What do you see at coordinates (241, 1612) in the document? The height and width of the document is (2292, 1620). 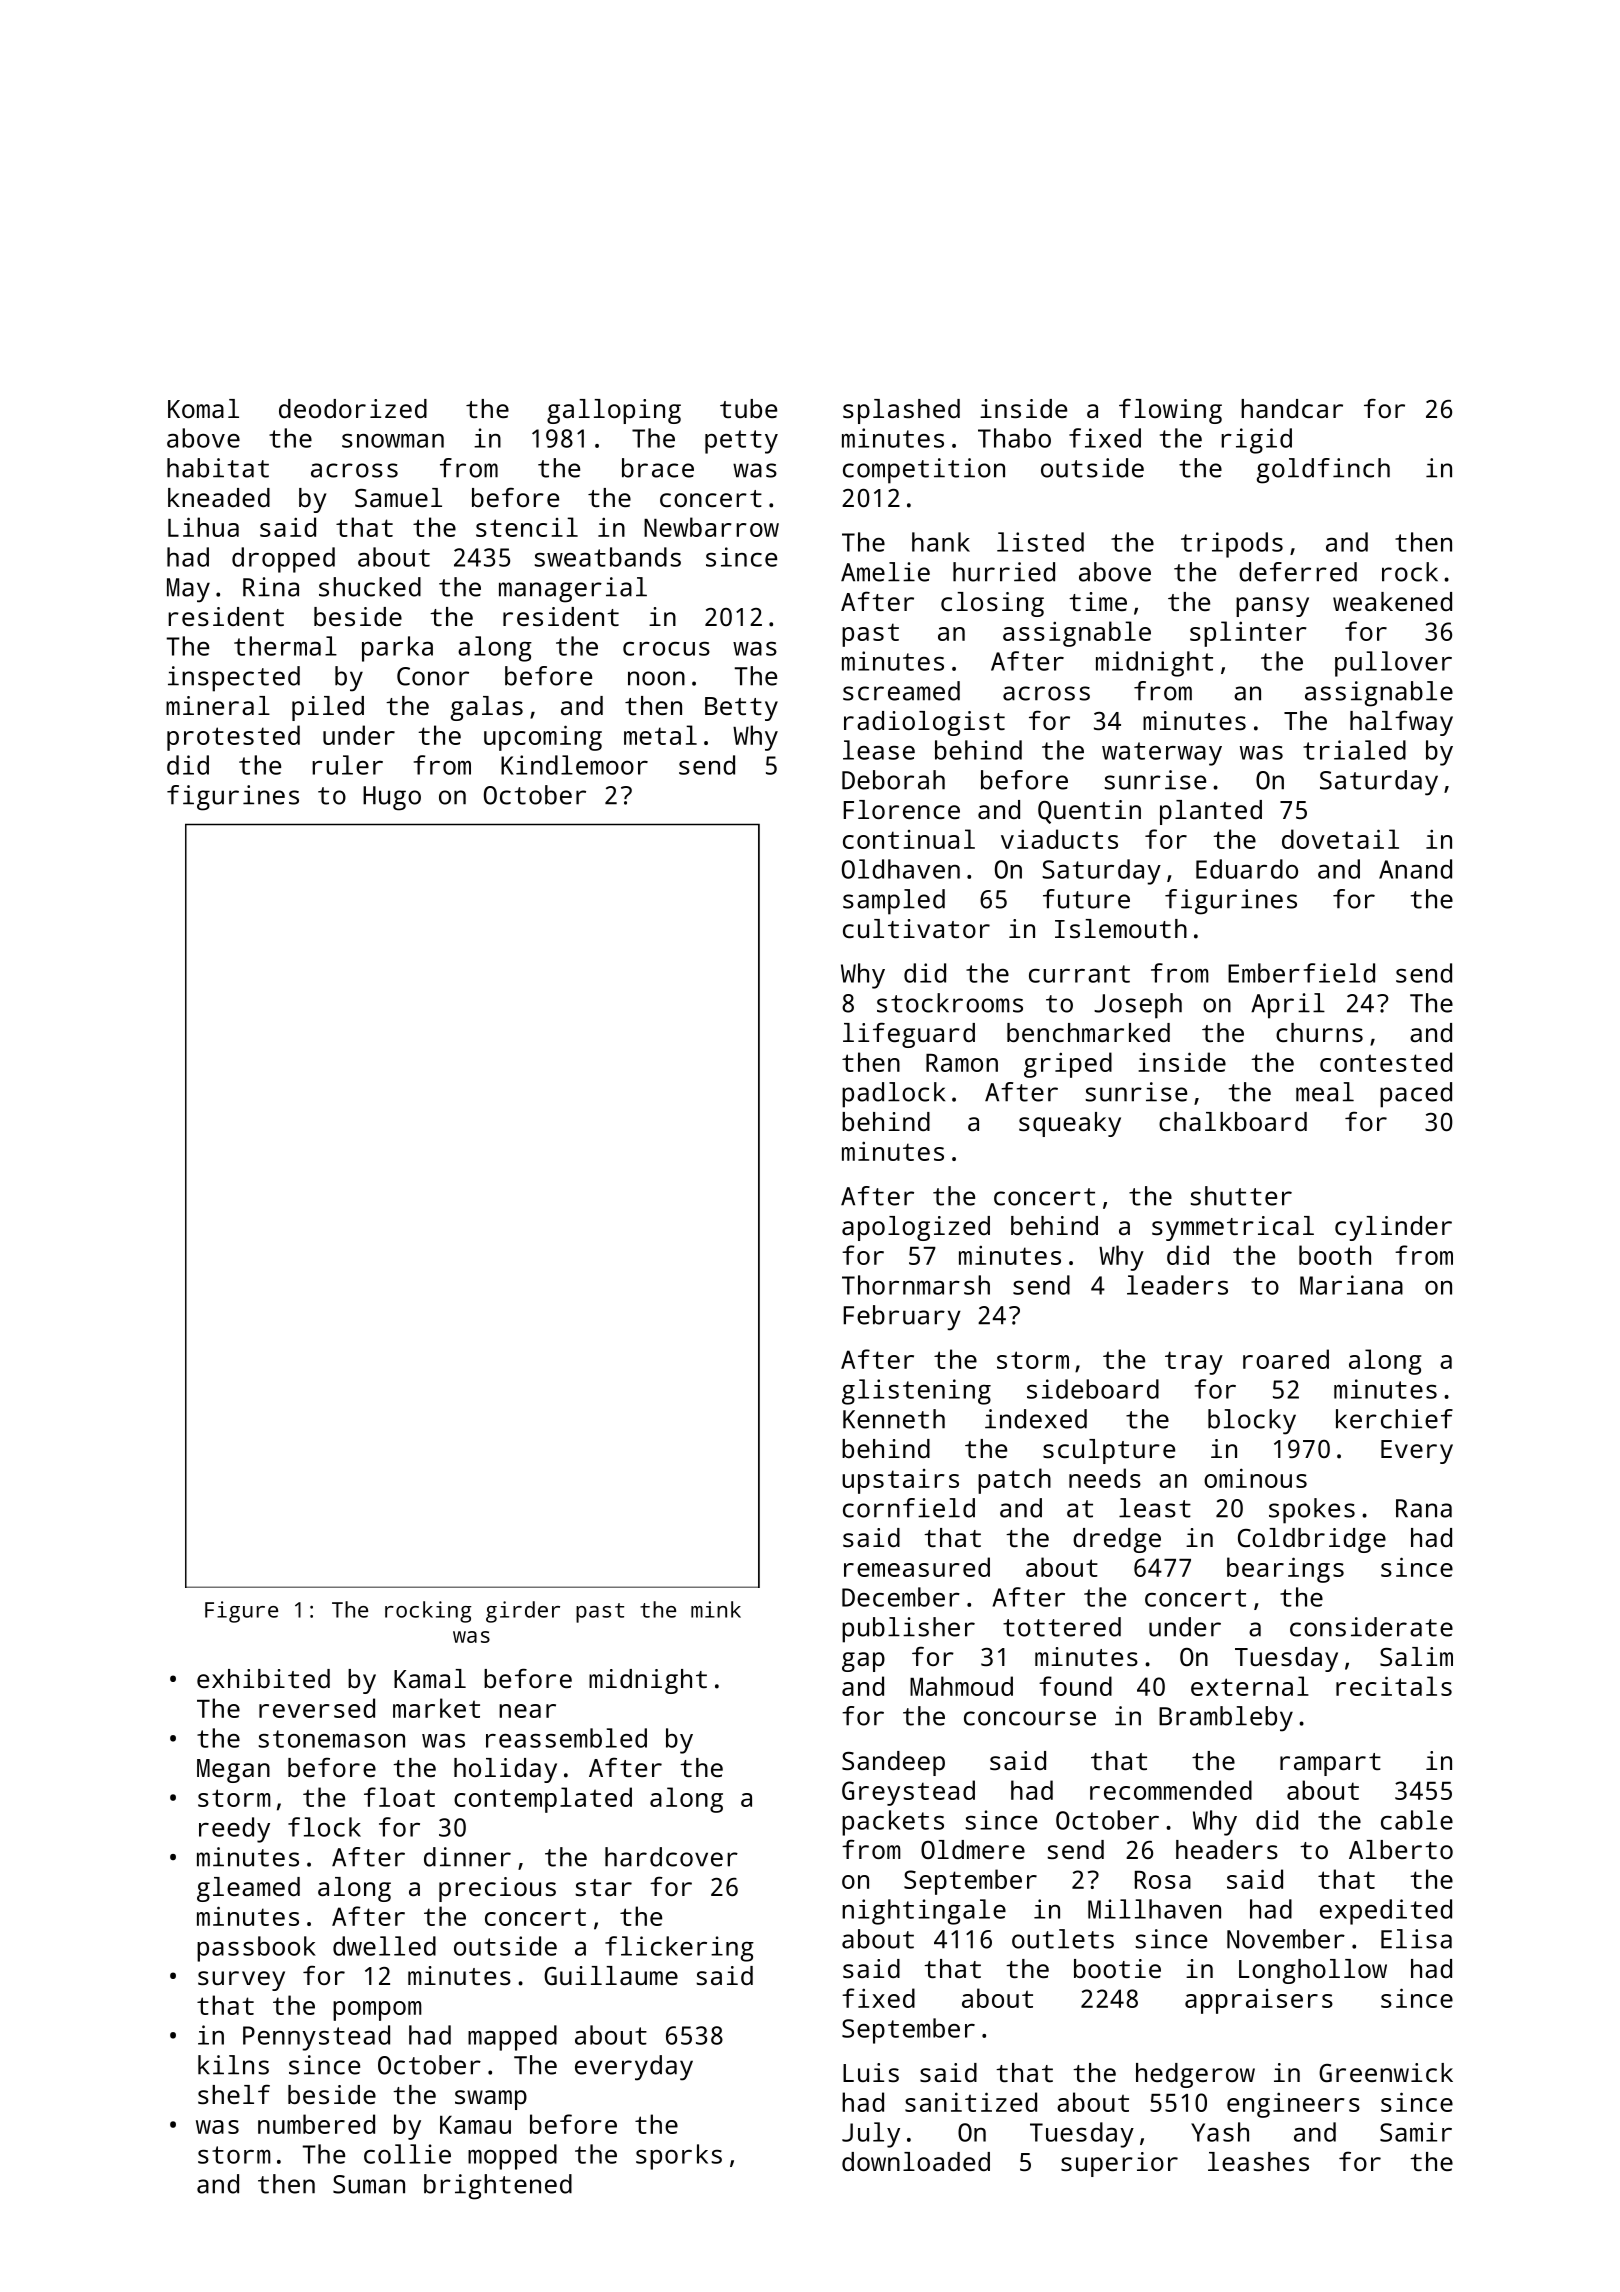 I see `Figure` at bounding box center [241, 1612].
